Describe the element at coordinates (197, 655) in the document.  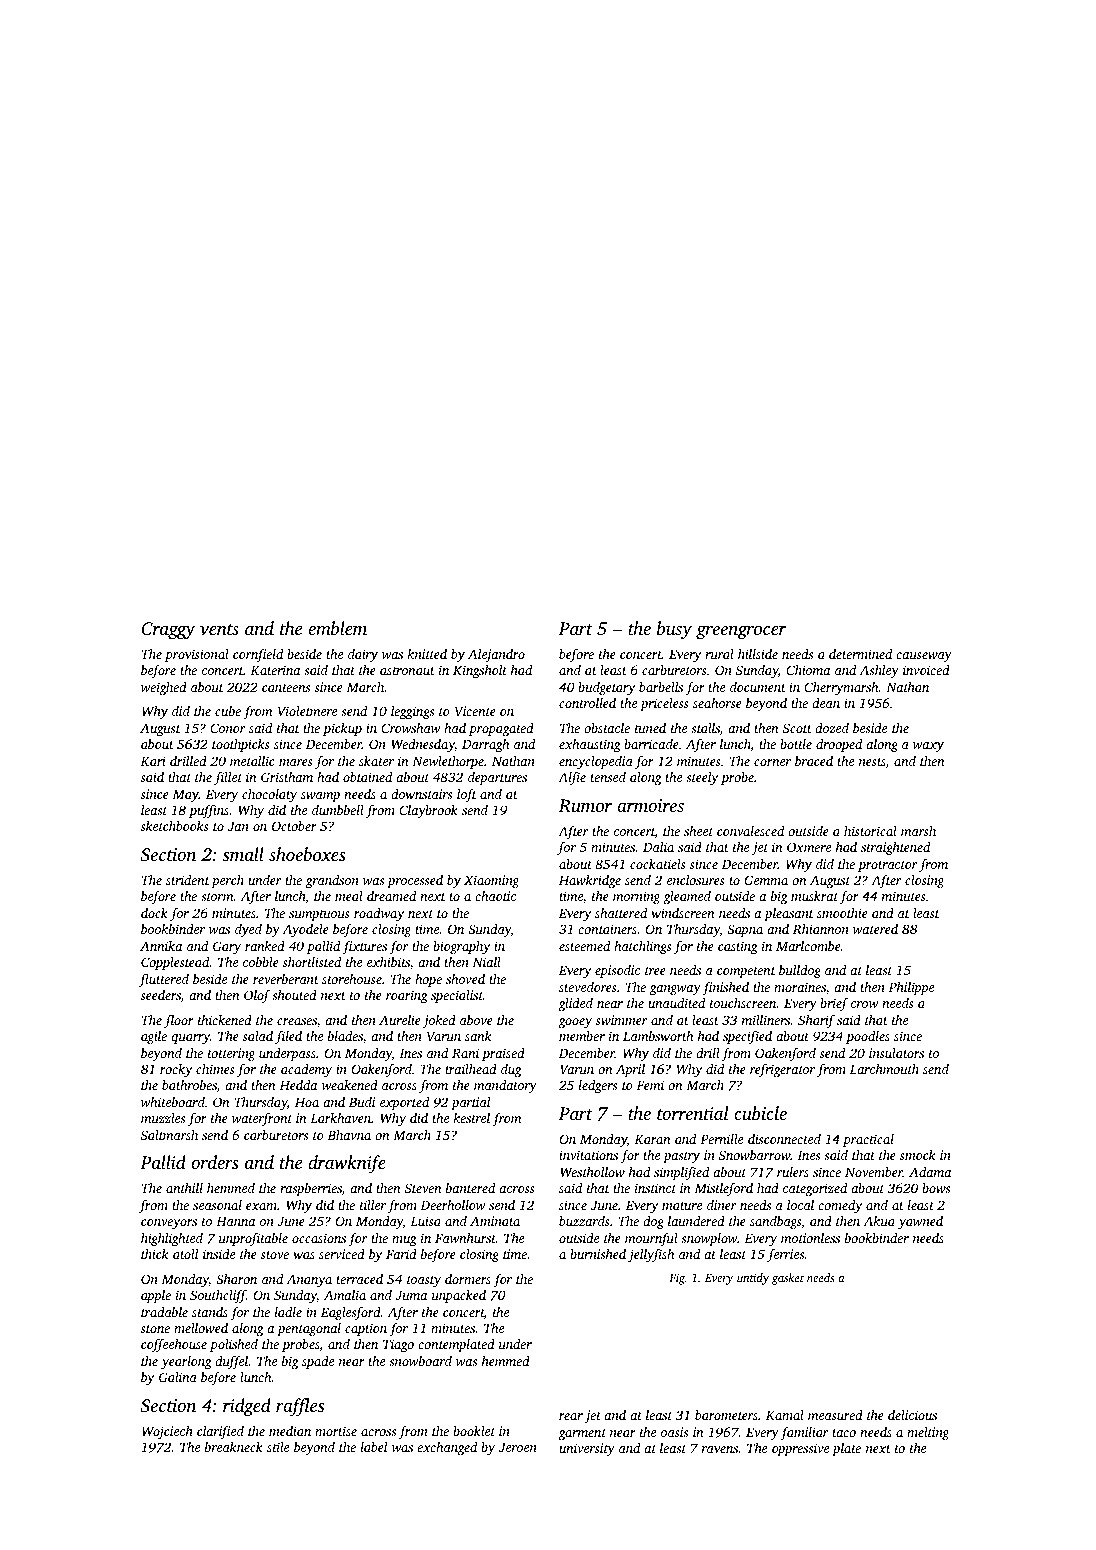
I see `provisional` at that location.
